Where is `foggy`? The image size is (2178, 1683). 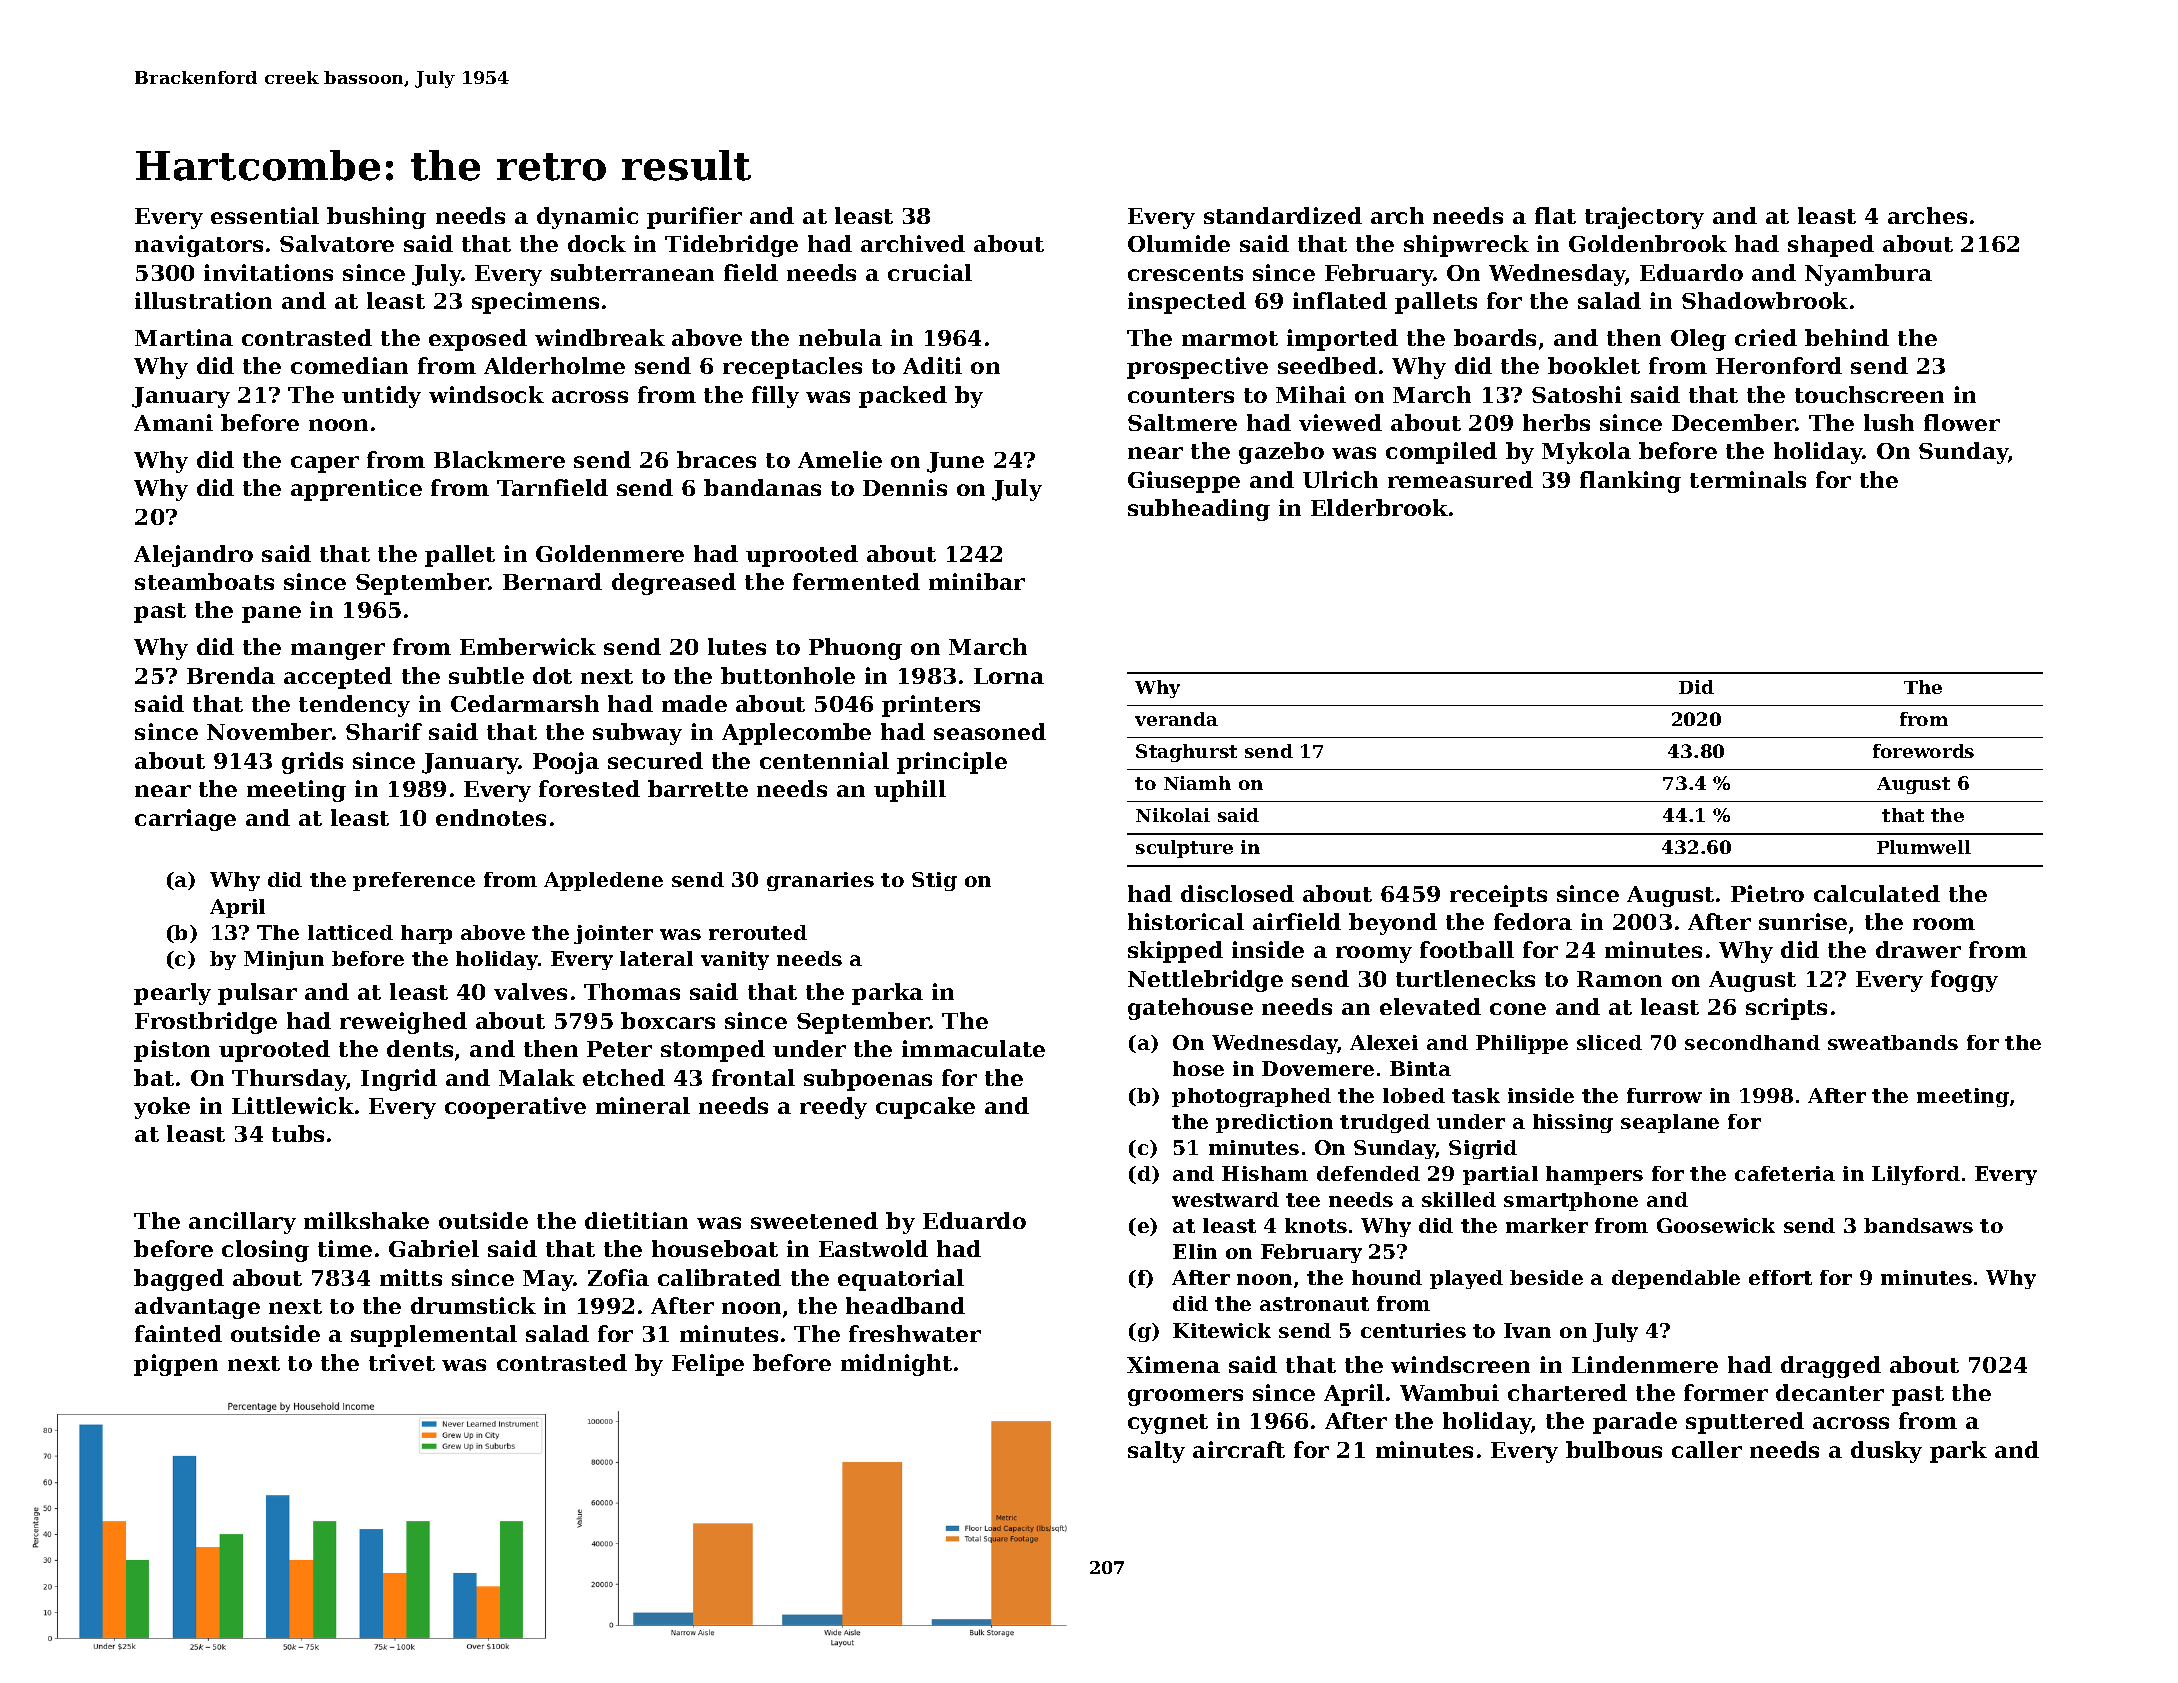 foggy is located at coordinates (1964, 981).
